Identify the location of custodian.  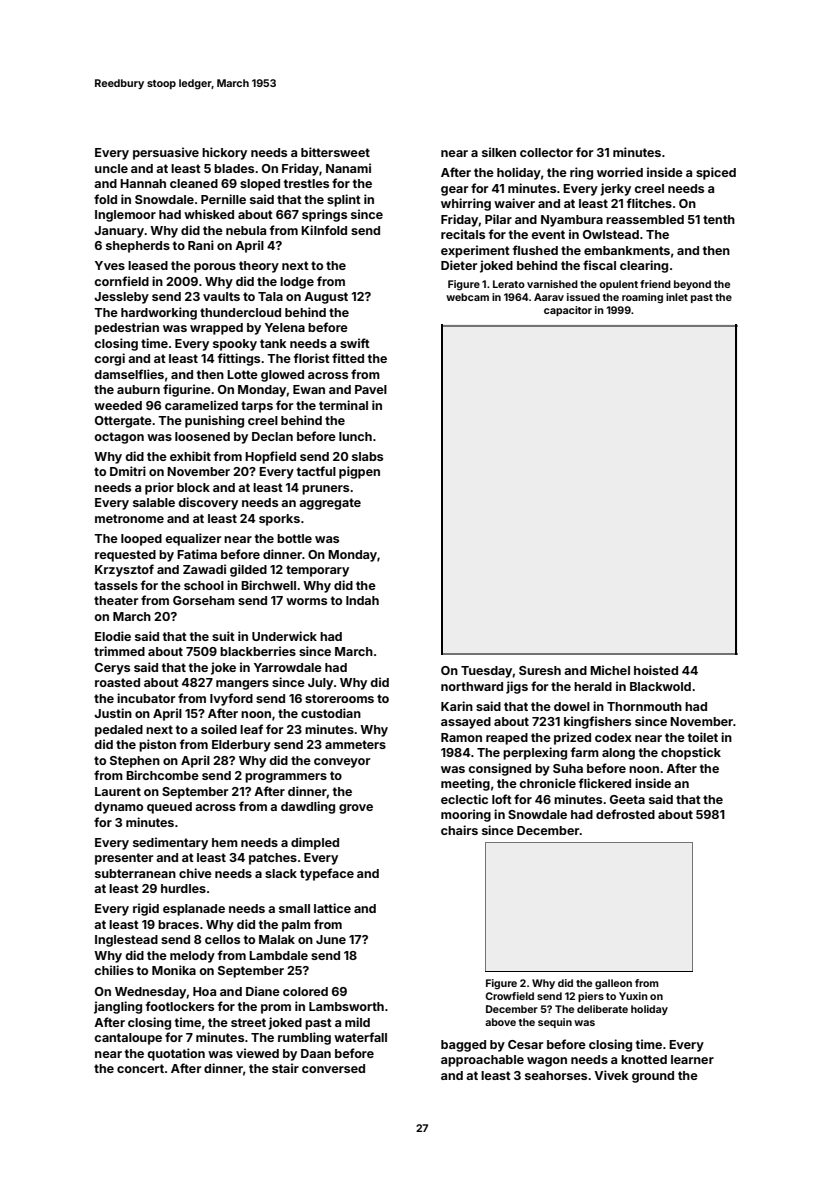
(331, 713).
